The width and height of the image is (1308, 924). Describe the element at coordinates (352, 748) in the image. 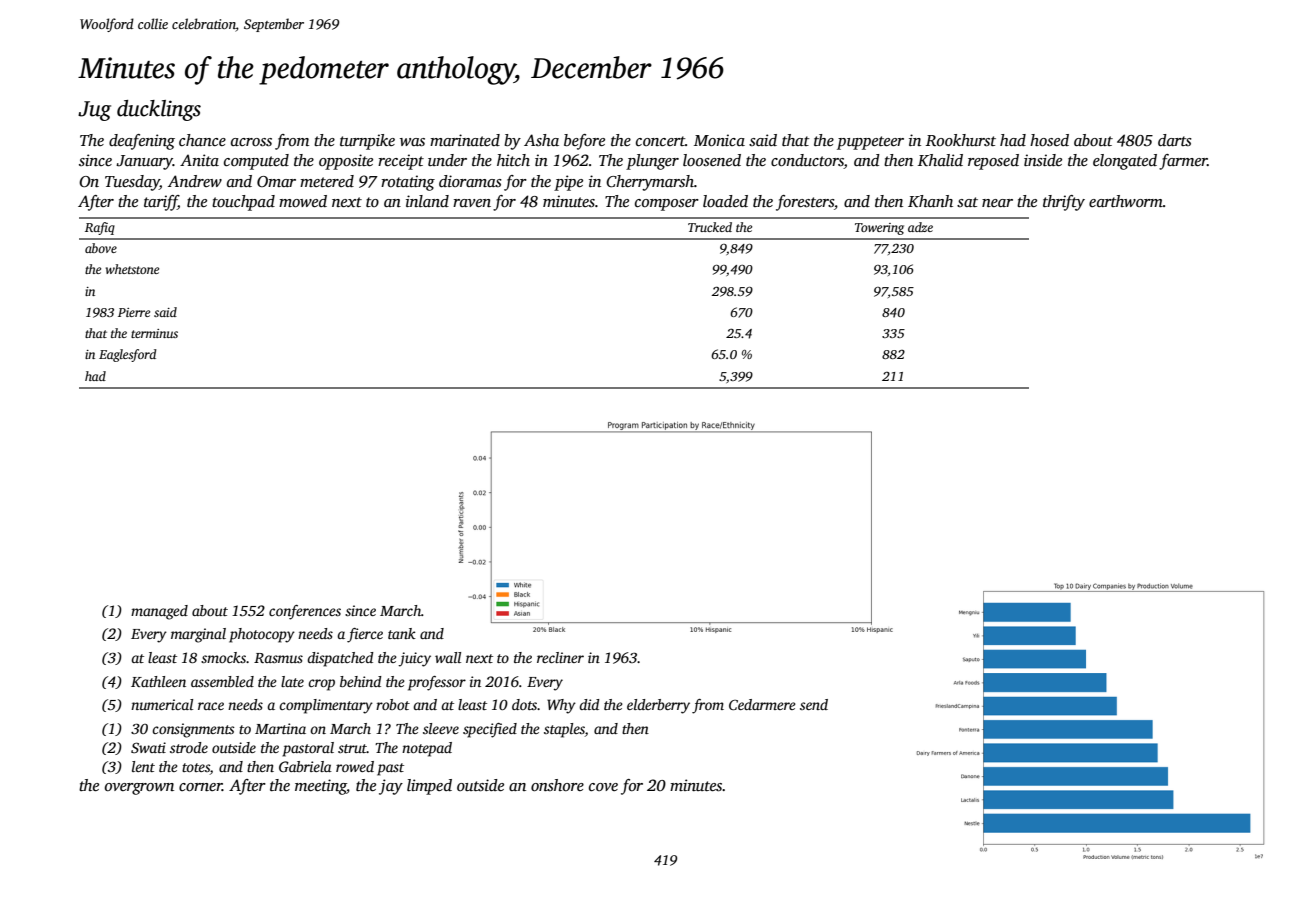

I see `strut` at that location.
